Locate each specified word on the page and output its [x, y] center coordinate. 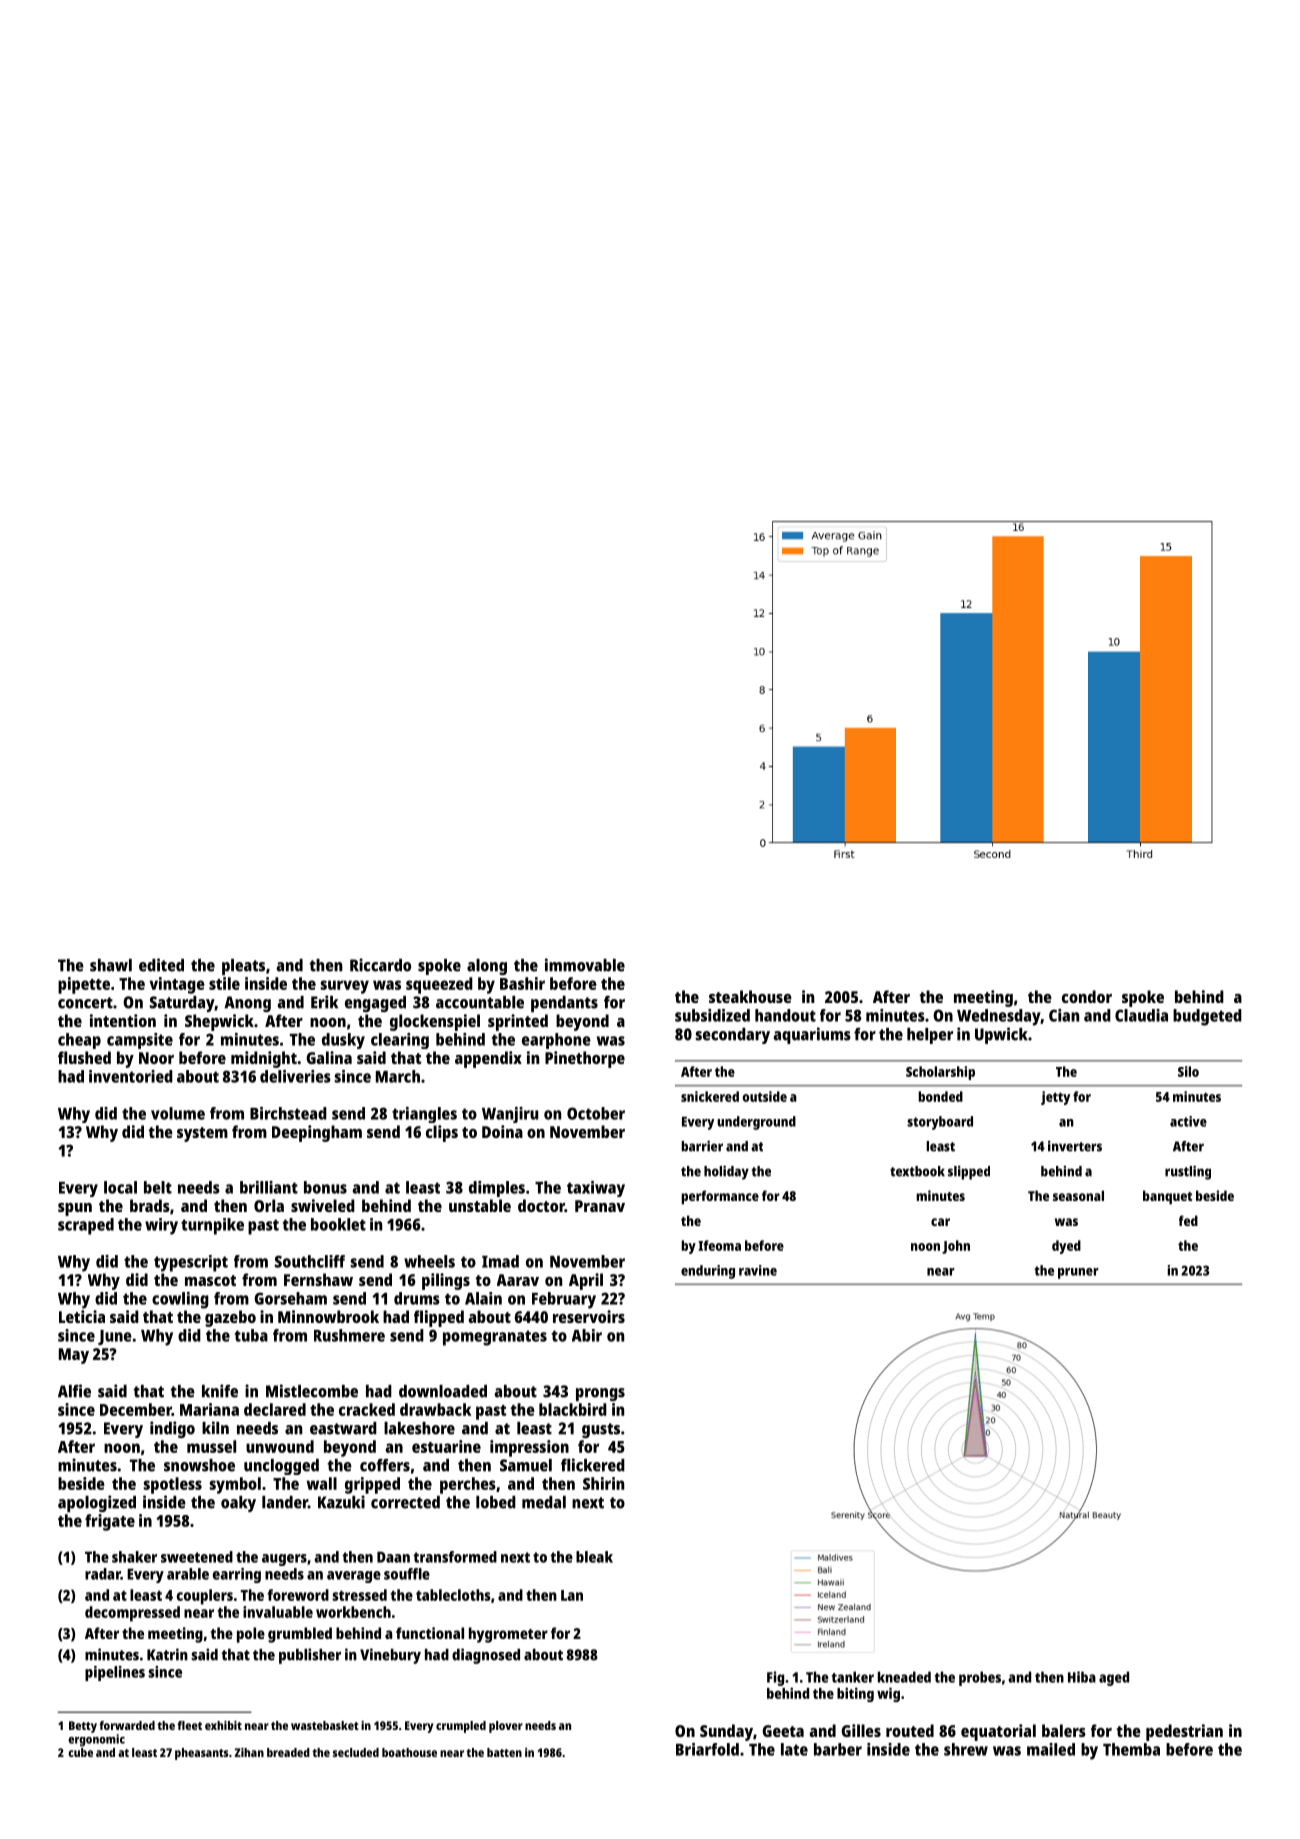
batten [504, 1752]
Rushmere [349, 1335]
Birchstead [288, 1113]
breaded [288, 1752]
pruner [1078, 1273]
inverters [1075, 1146]
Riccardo [380, 965]
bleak [594, 1557]
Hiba [1082, 1677]
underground [756, 1123]
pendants [564, 1004]
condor [1087, 996]
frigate [110, 1522]
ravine [758, 1270]
